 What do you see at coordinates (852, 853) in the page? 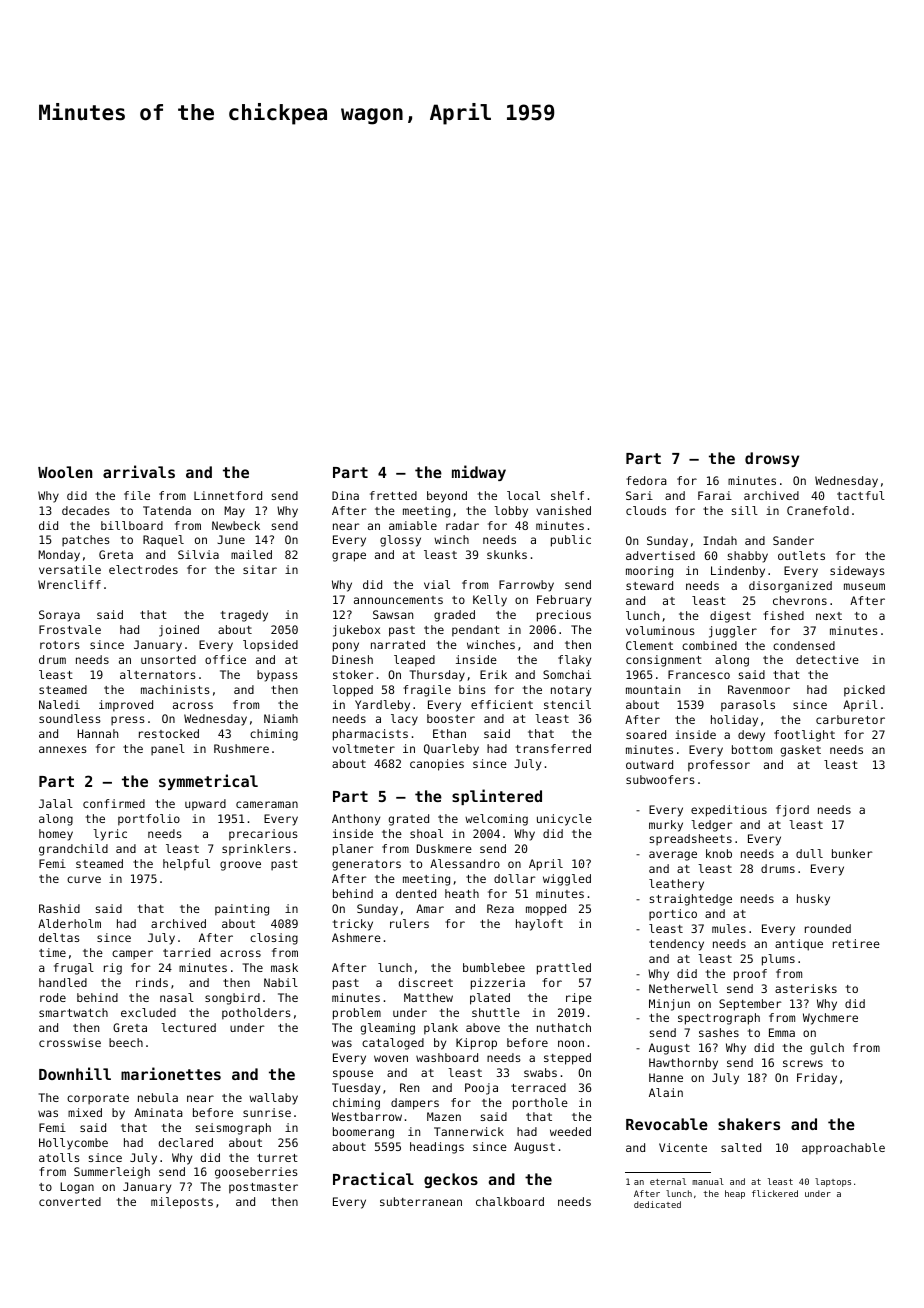
I see `bunker` at bounding box center [852, 853].
